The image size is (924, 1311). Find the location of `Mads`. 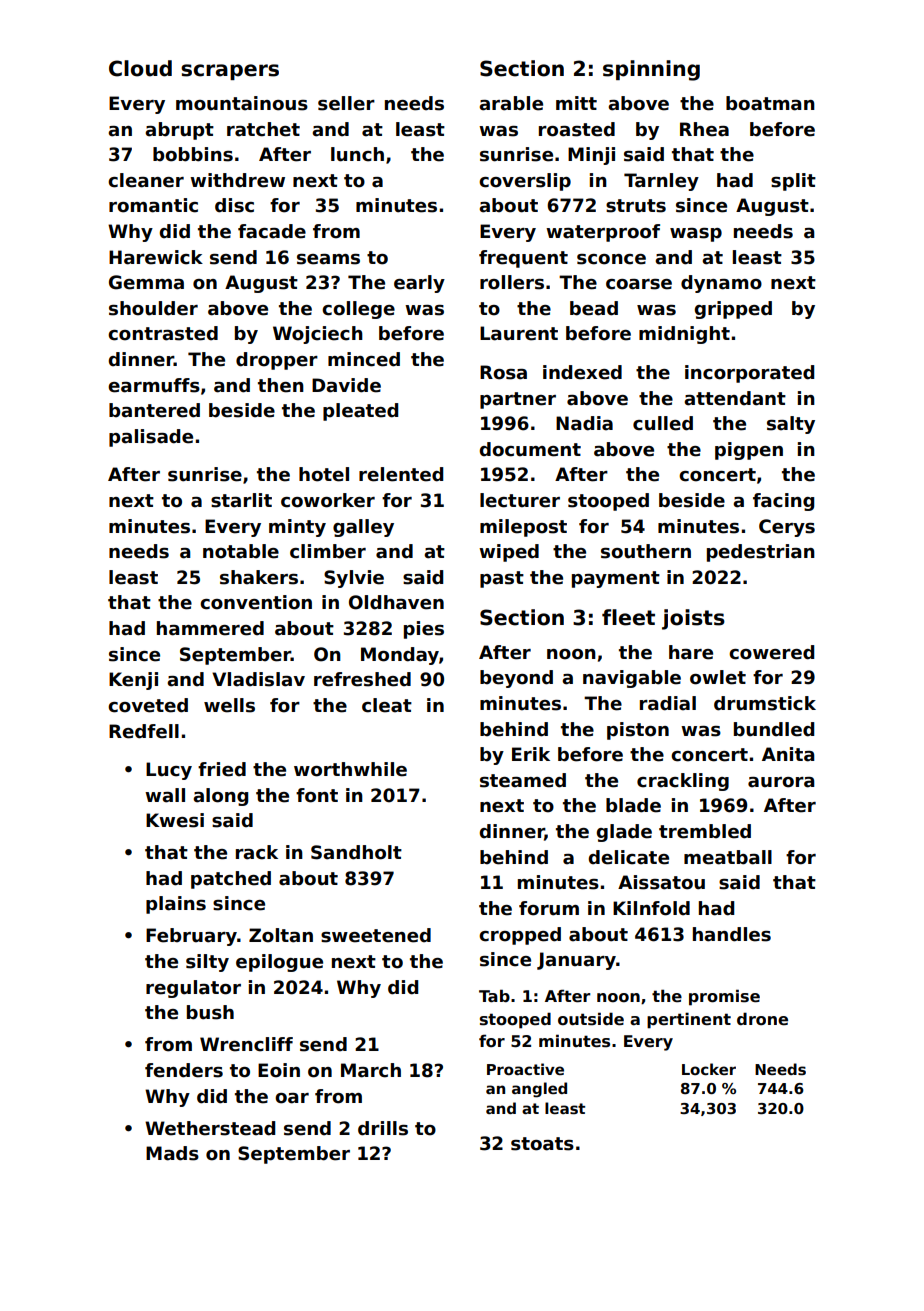

Mads is located at coordinates (172, 1153).
